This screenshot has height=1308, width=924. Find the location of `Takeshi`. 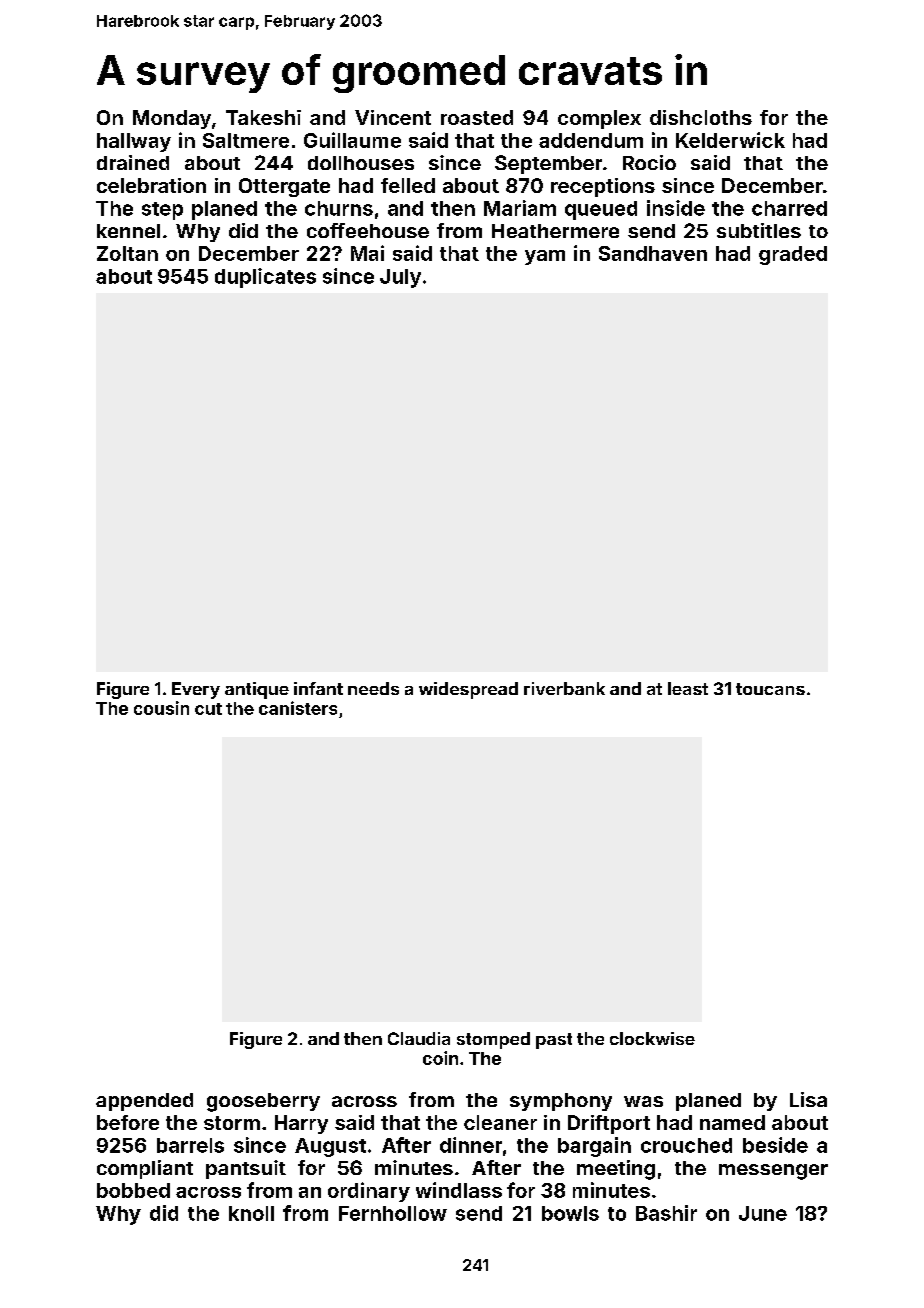

Takeshi is located at coordinates (263, 117).
